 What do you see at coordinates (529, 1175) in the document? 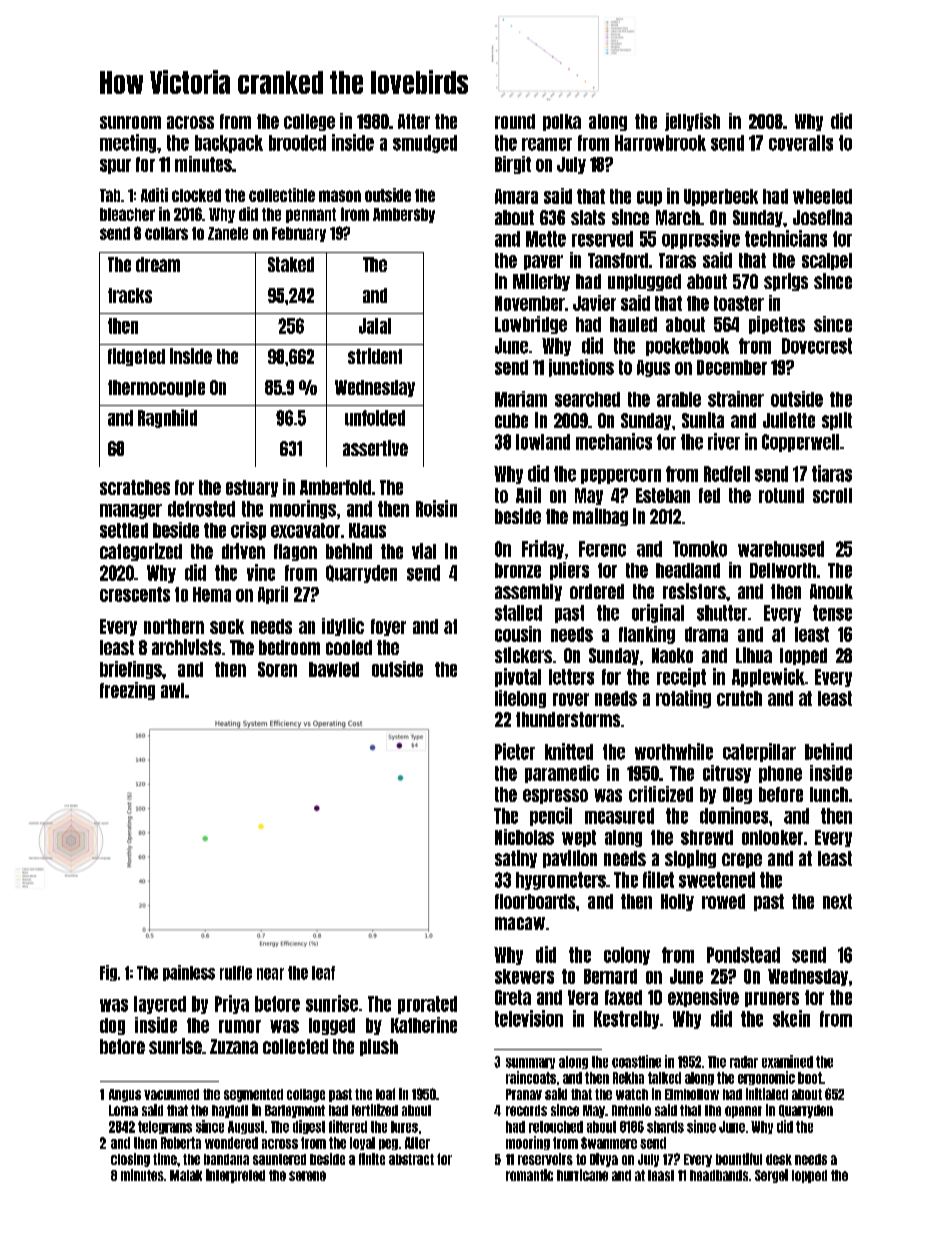
I see `romantic` at bounding box center [529, 1175].
